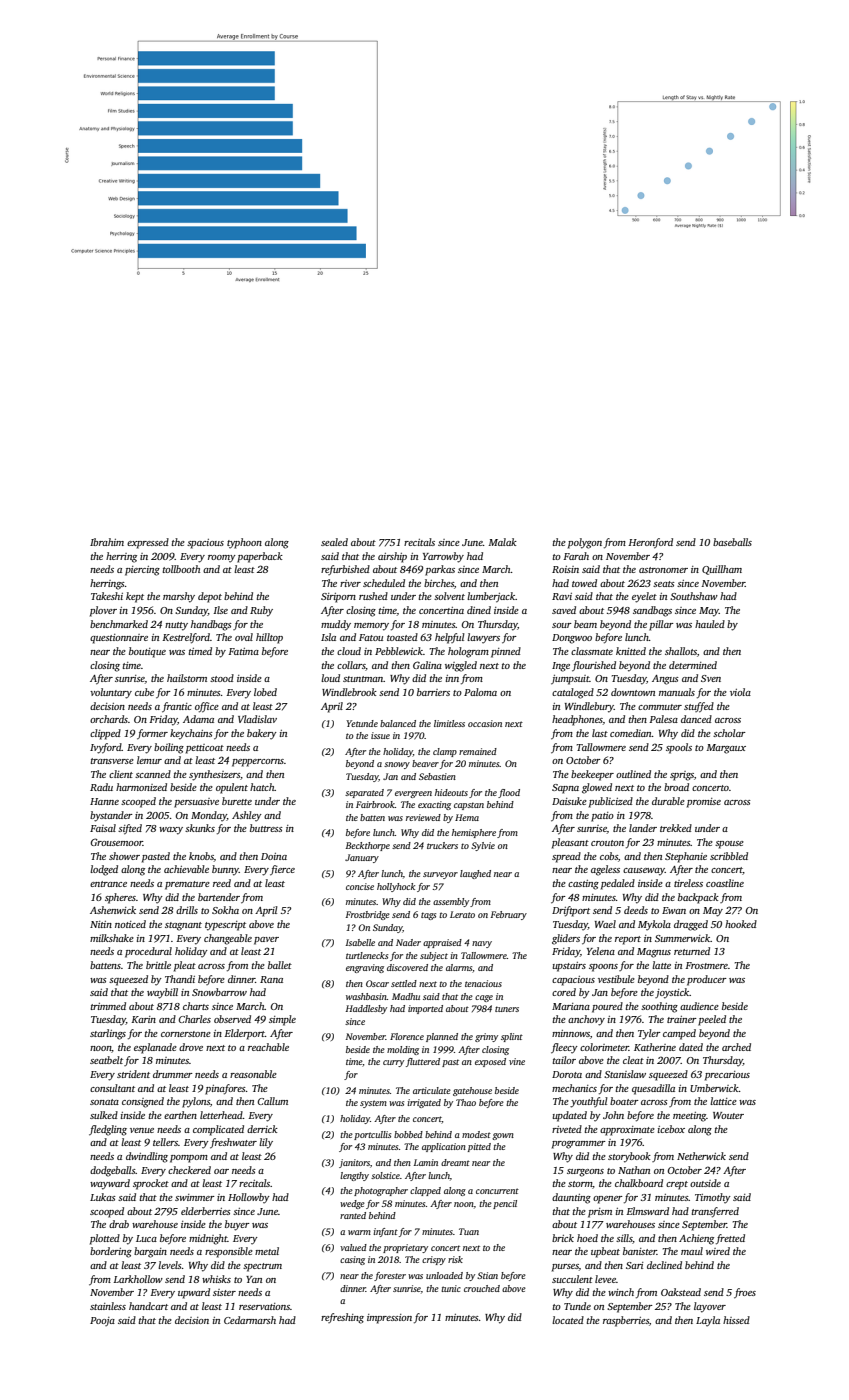 This document has height=1400, width=849. I want to click on esplanade, so click(155, 1048).
